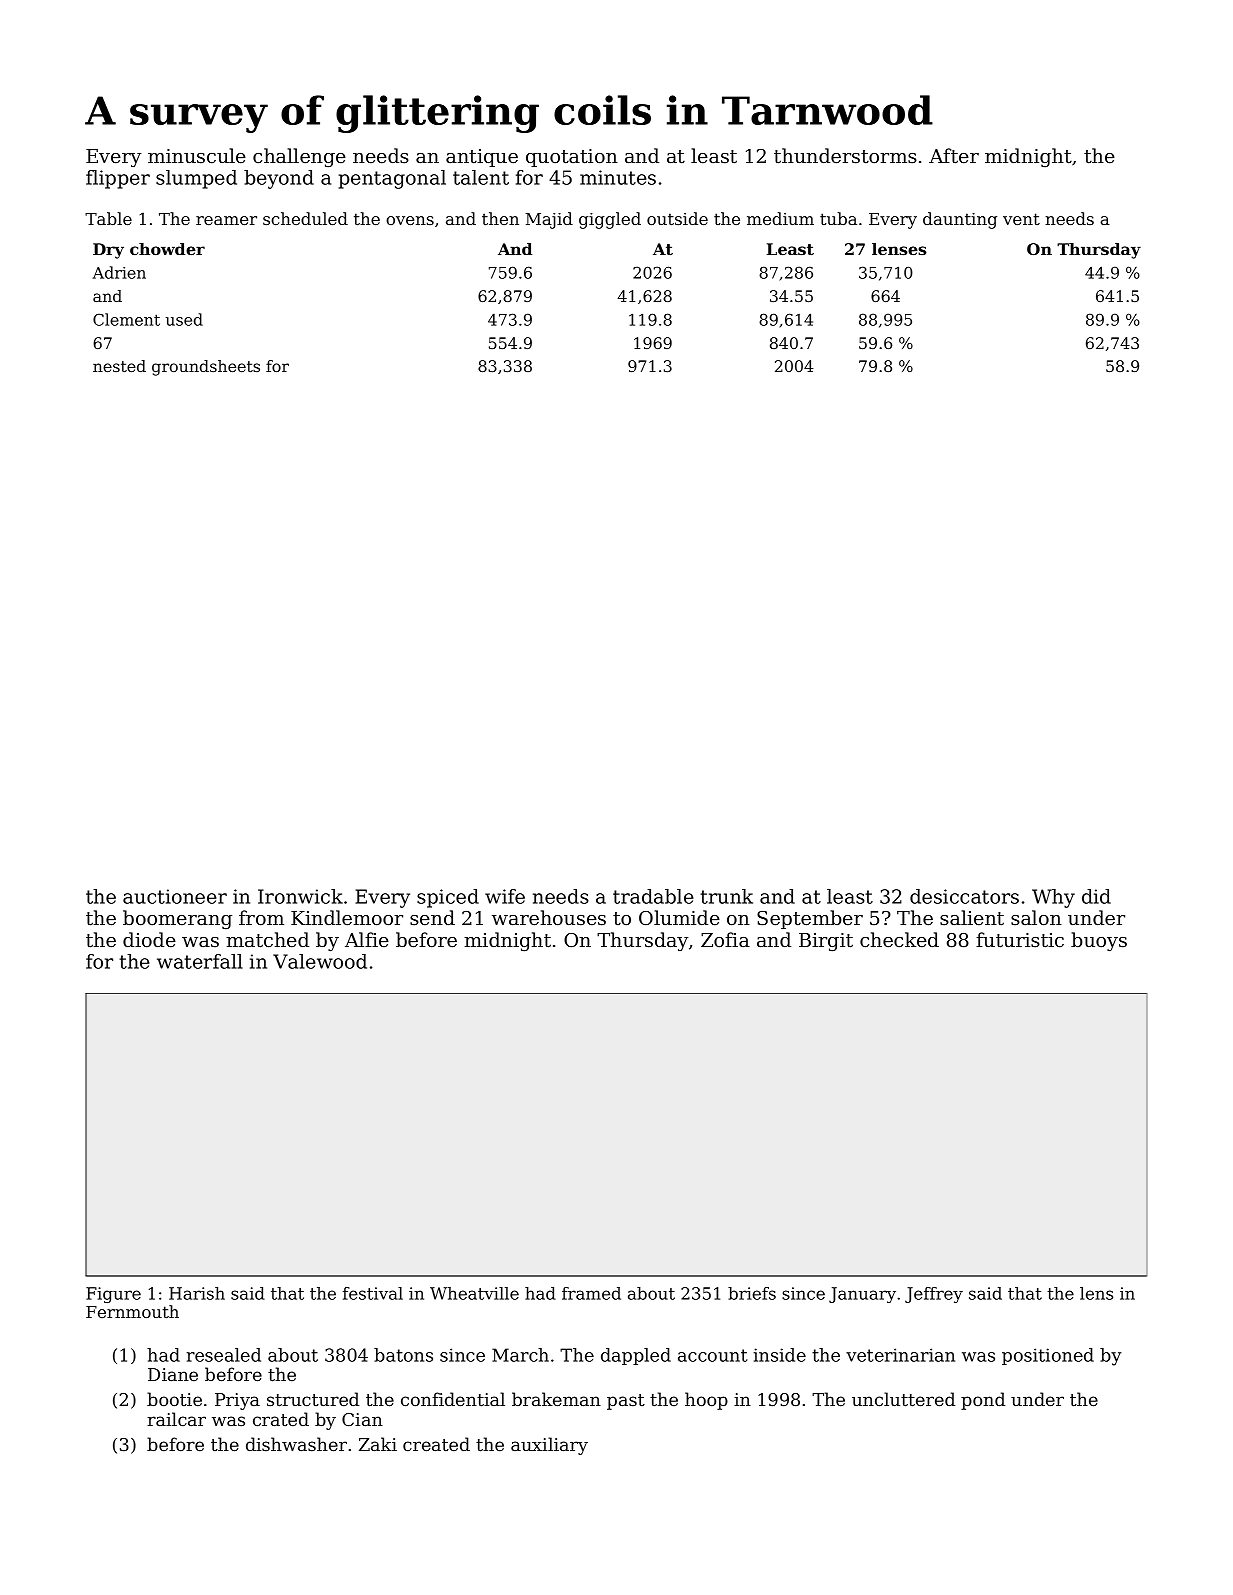 This page has height=1595, width=1233. What do you see at coordinates (725, 939) in the page?
I see `Zofia` at bounding box center [725, 939].
